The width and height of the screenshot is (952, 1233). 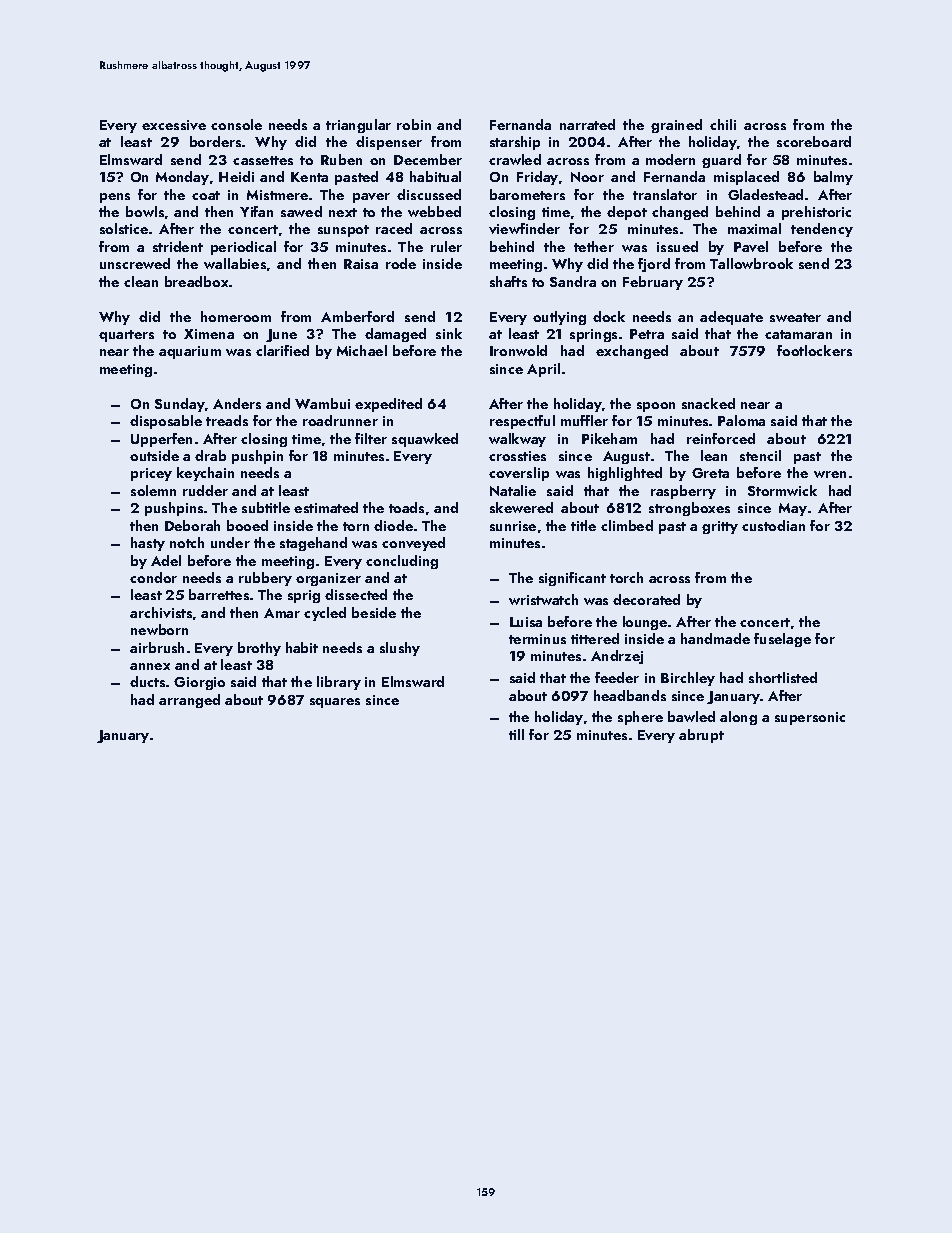 What do you see at coordinates (537, 639) in the screenshot?
I see `terminus` at bounding box center [537, 639].
